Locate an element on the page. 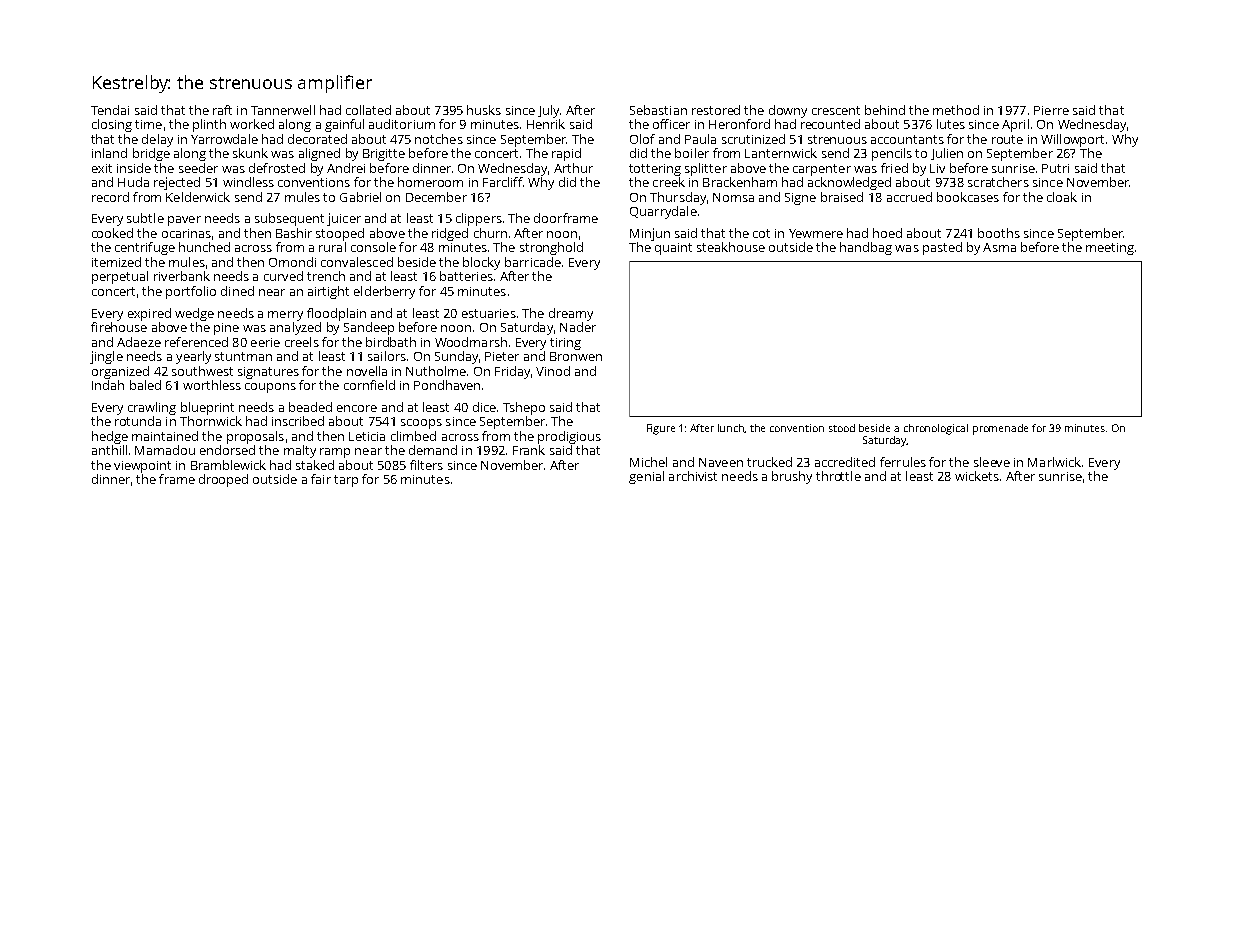 The width and height of the page is (1233, 952). July is located at coordinates (548, 111).
